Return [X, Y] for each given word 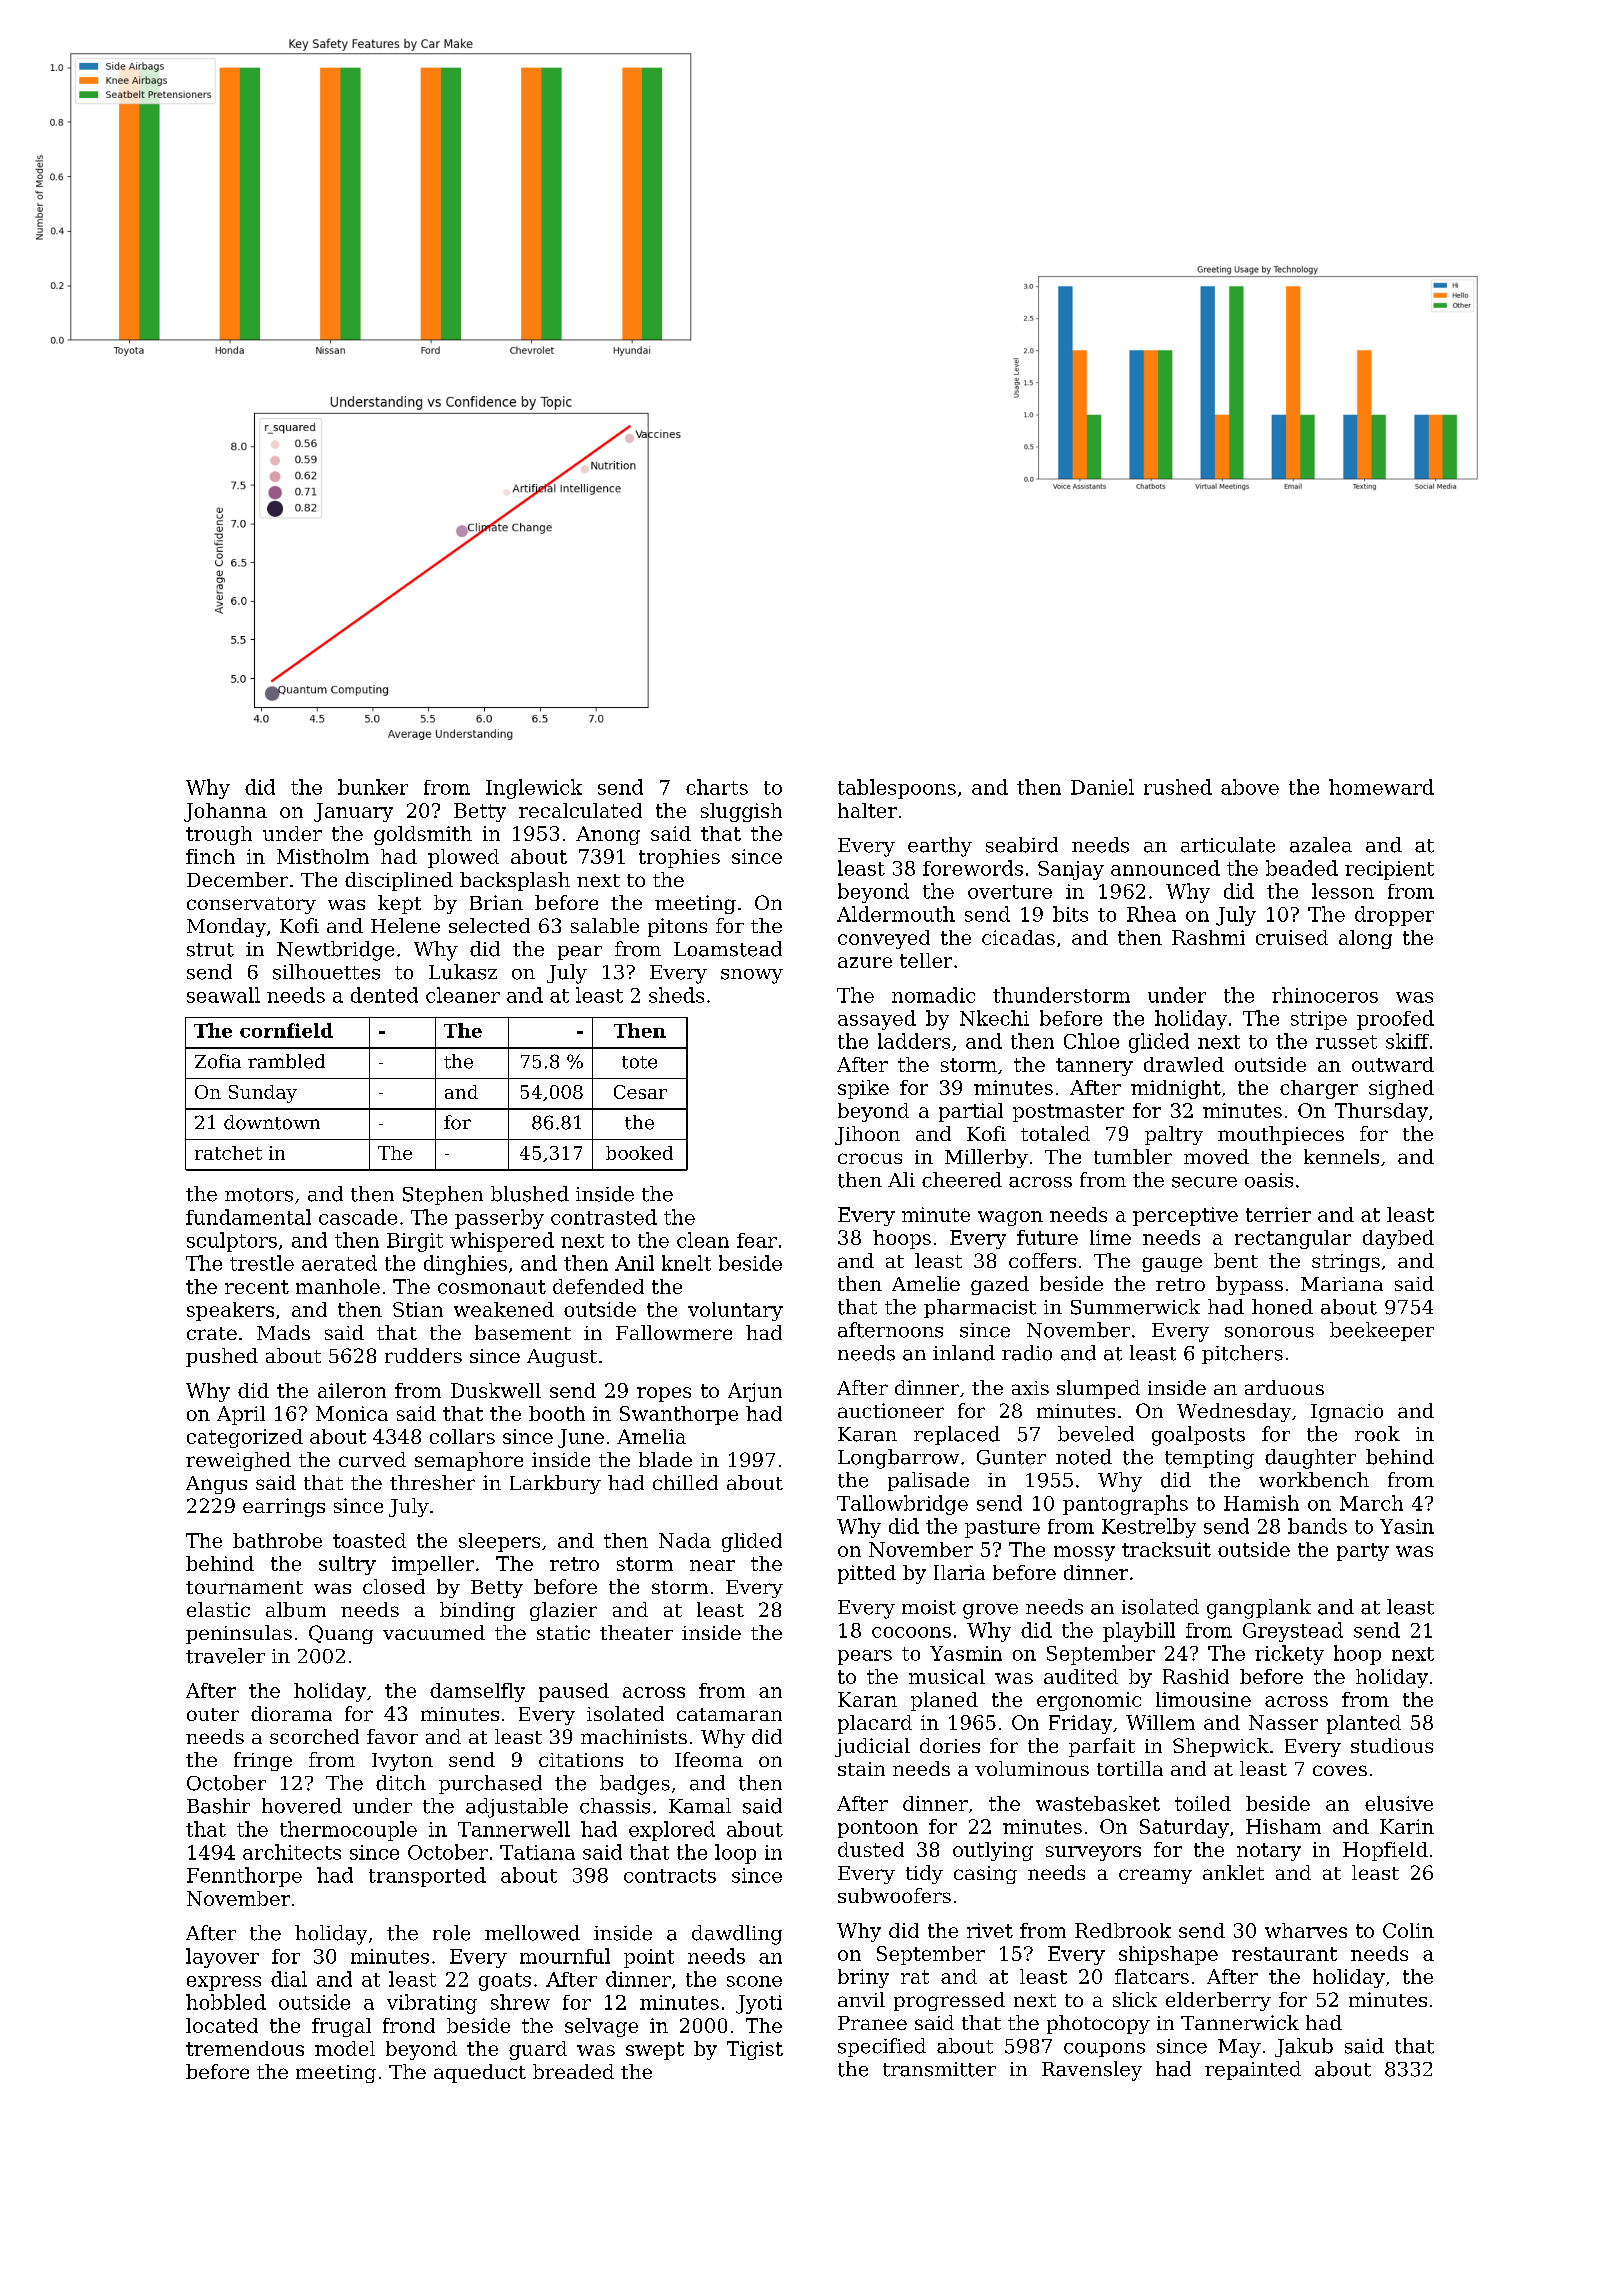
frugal [341, 2027]
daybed [1398, 1239]
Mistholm [323, 856]
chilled [685, 1482]
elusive [1399, 1803]
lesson [1343, 891]
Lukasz [463, 972]
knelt [686, 1263]
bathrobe [277, 1540]
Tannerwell [514, 1829]
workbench [1314, 1480]
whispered [502, 1242]
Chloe [1091, 1041]
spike [863, 1089]
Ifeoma [709, 1759]
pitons [677, 927]
